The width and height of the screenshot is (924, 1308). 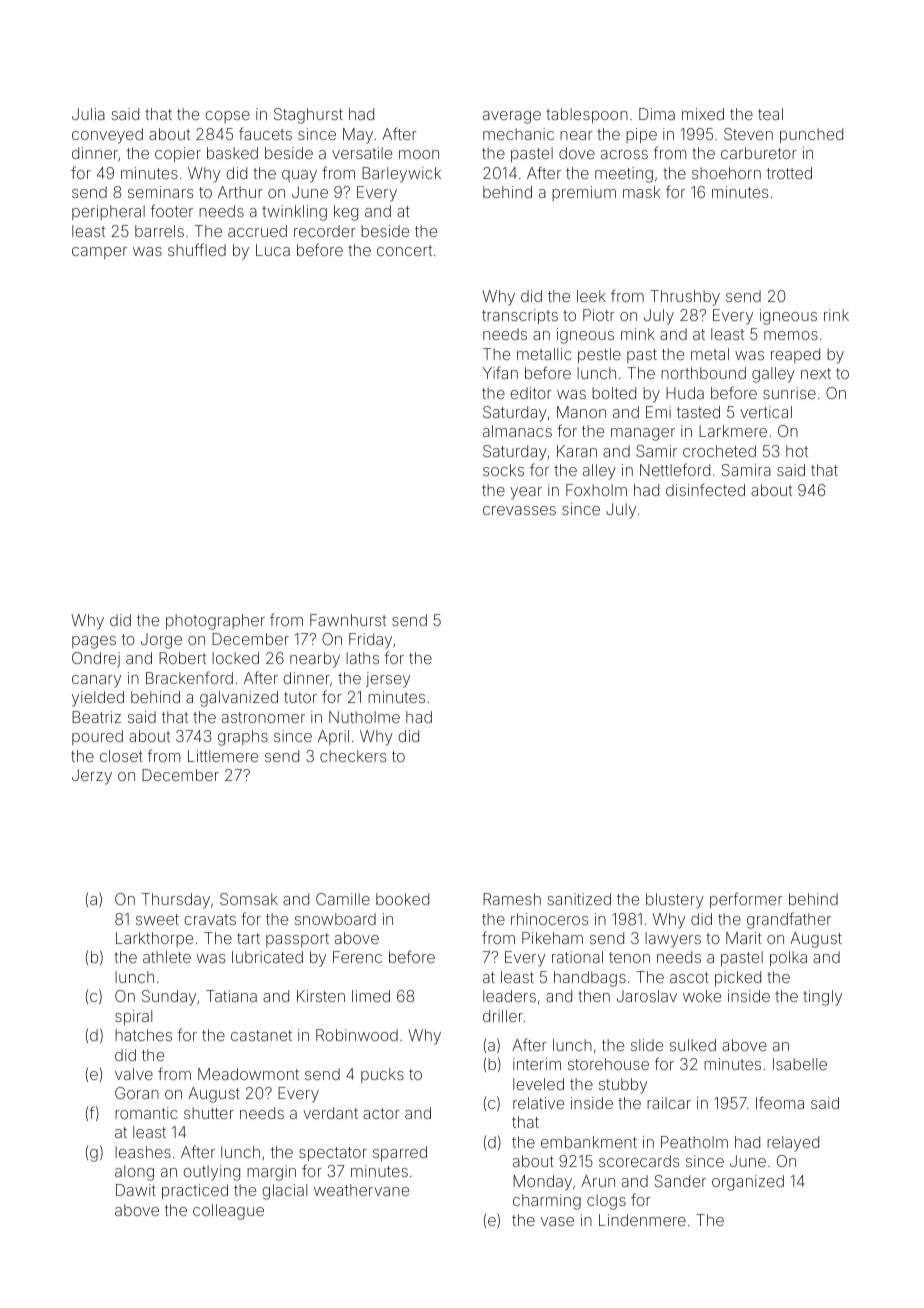 I want to click on disinfected, so click(x=705, y=489).
